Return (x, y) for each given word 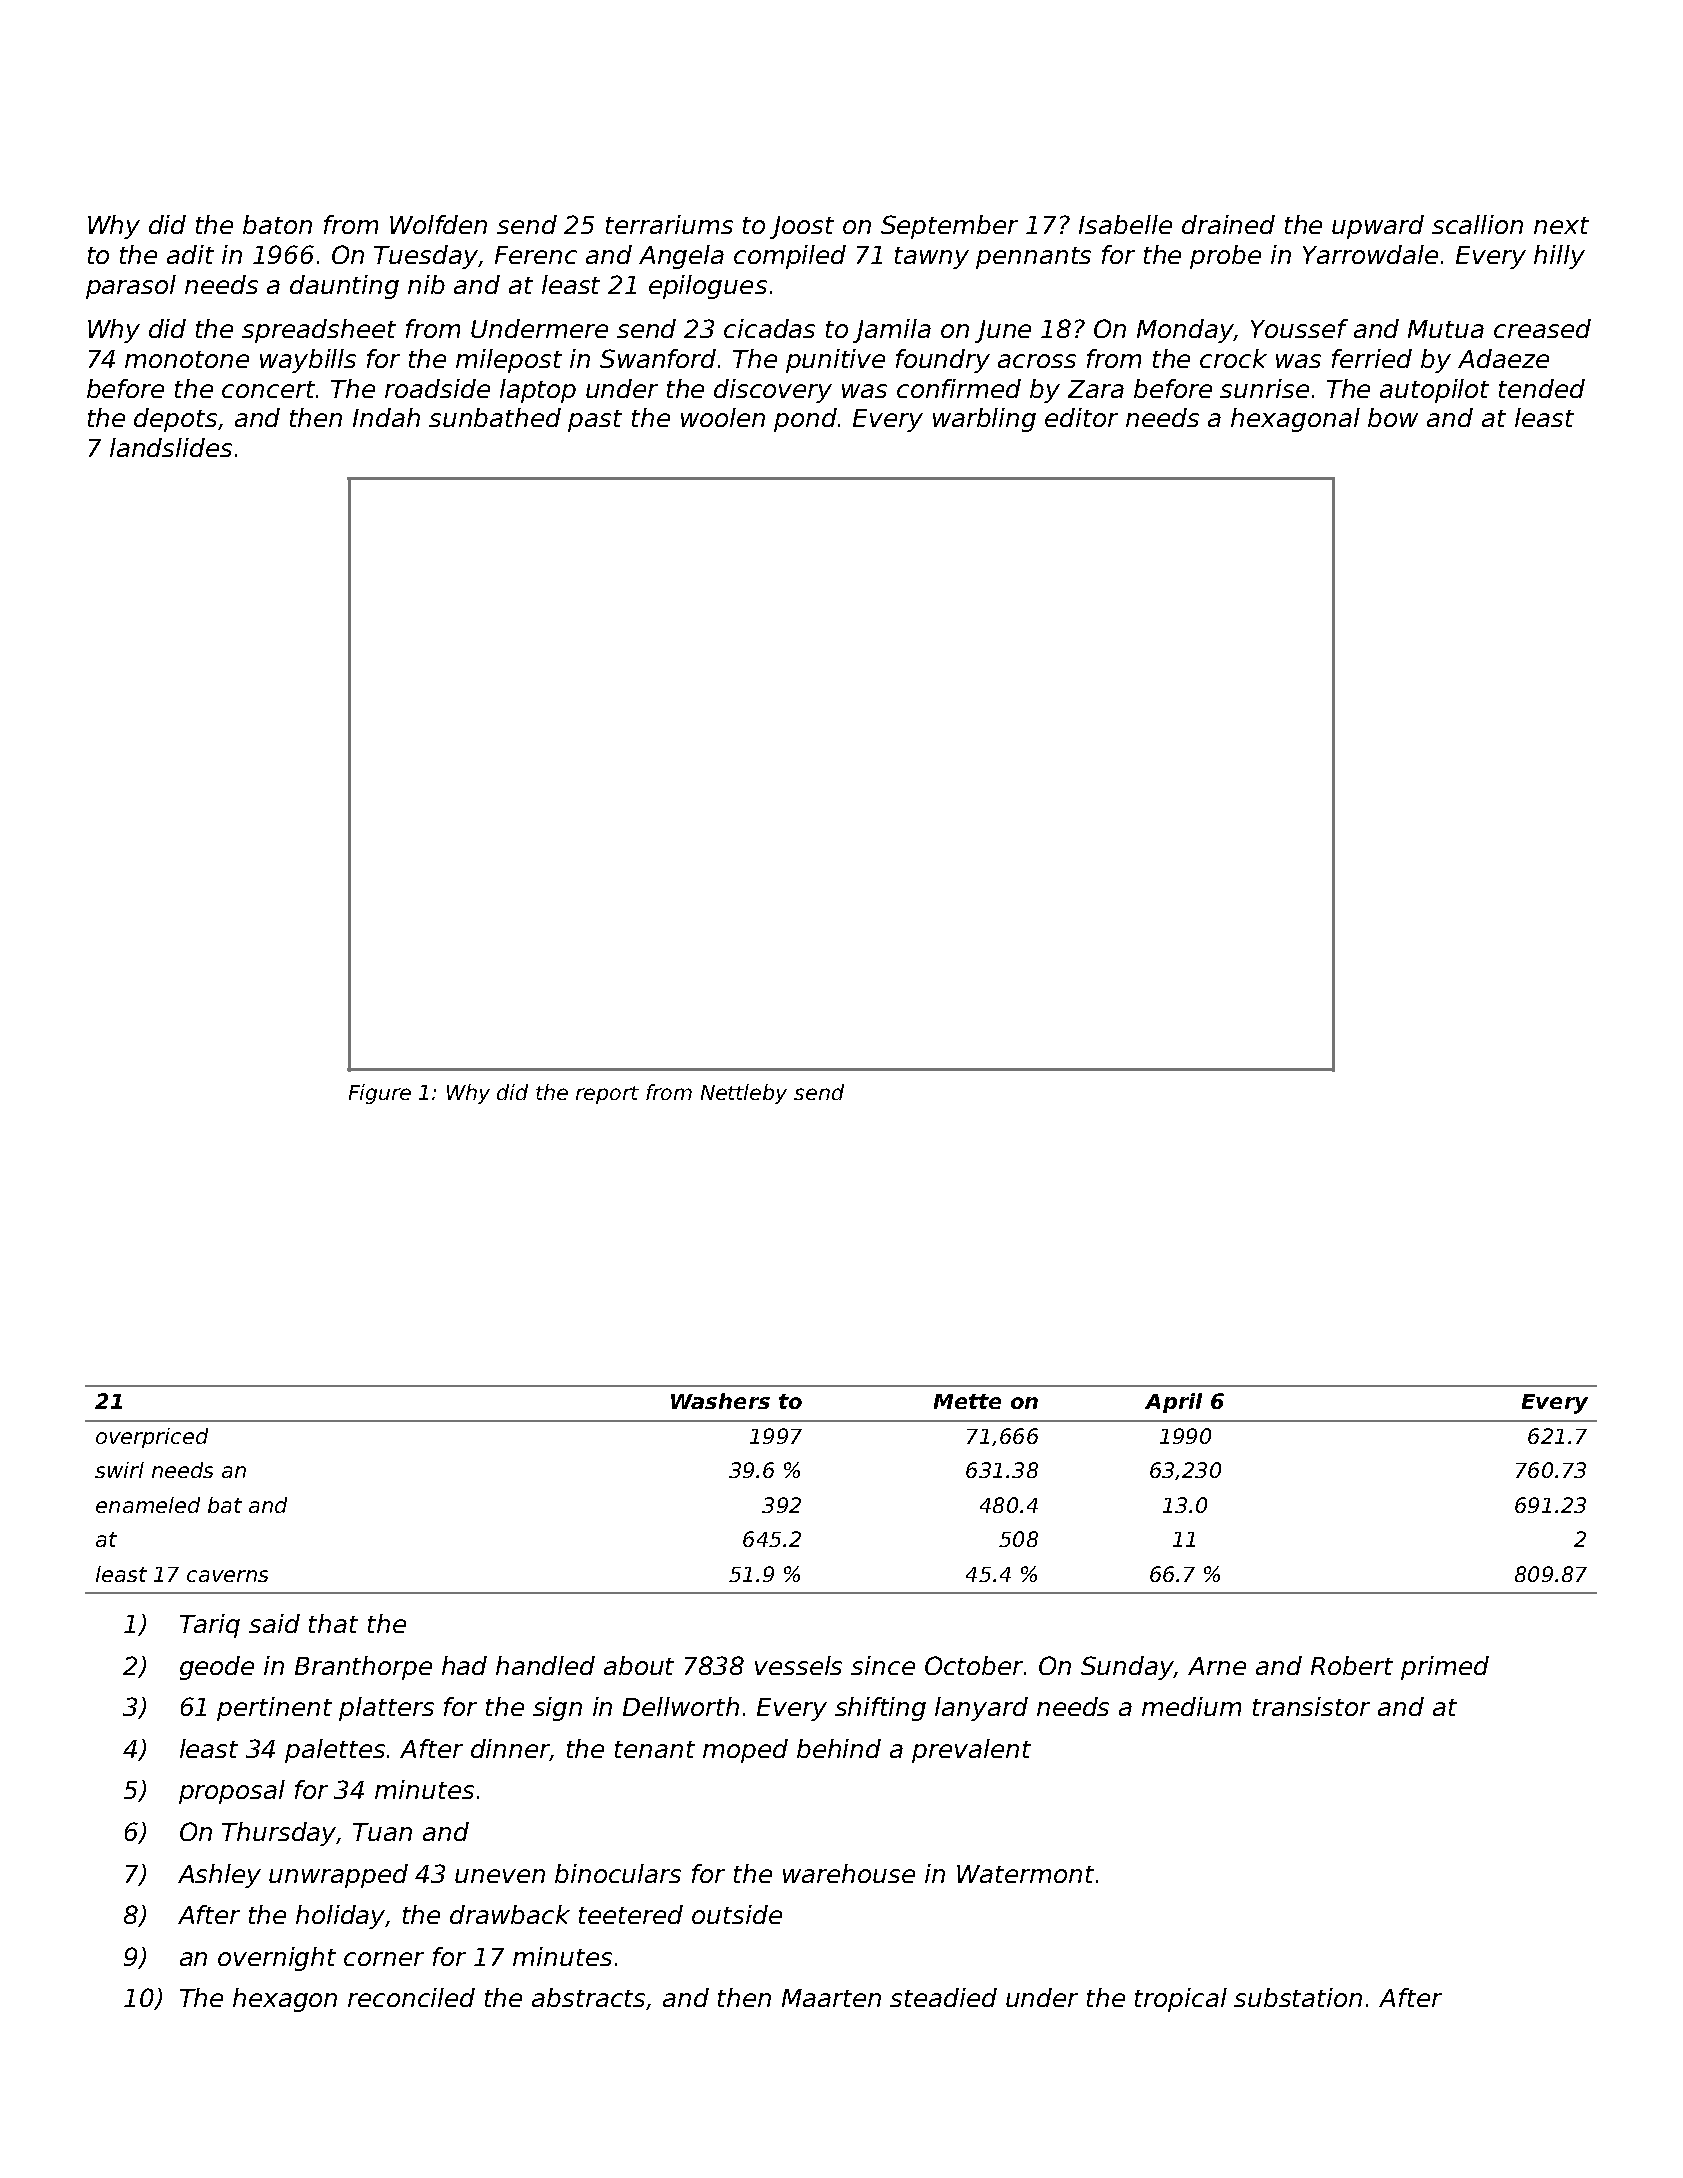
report (607, 1095)
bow (1393, 417)
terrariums (669, 224)
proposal (232, 1792)
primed (1445, 1668)
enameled (148, 1505)
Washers (720, 1401)
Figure (380, 1094)
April (1173, 1403)
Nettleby (744, 1094)
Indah (386, 417)
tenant (655, 1749)
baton (277, 224)
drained (1228, 224)
